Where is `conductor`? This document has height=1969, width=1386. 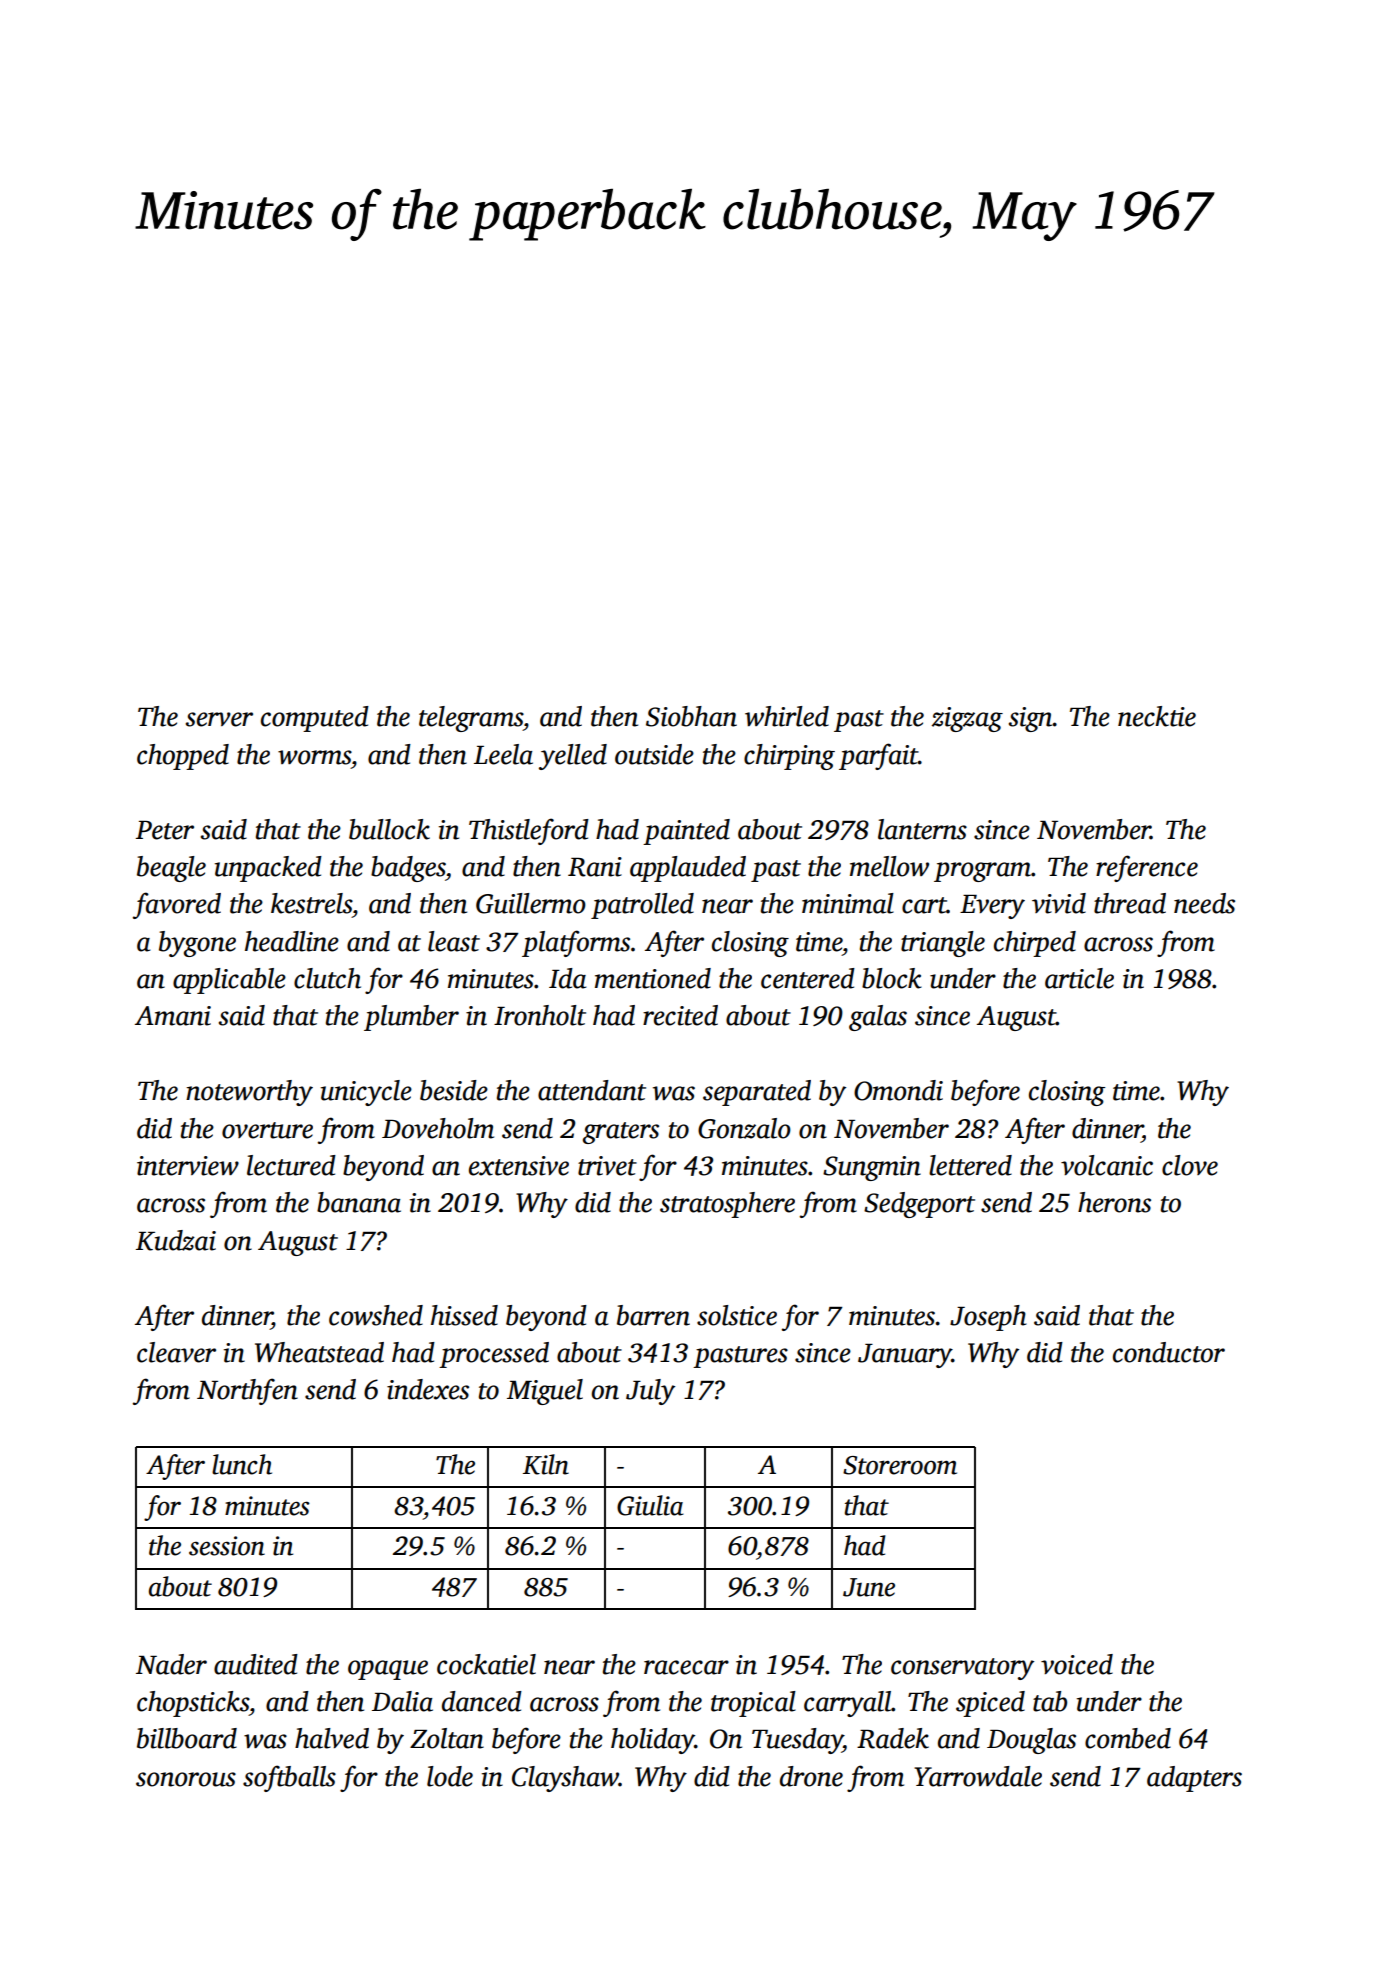 conductor is located at coordinates (1169, 1352).
